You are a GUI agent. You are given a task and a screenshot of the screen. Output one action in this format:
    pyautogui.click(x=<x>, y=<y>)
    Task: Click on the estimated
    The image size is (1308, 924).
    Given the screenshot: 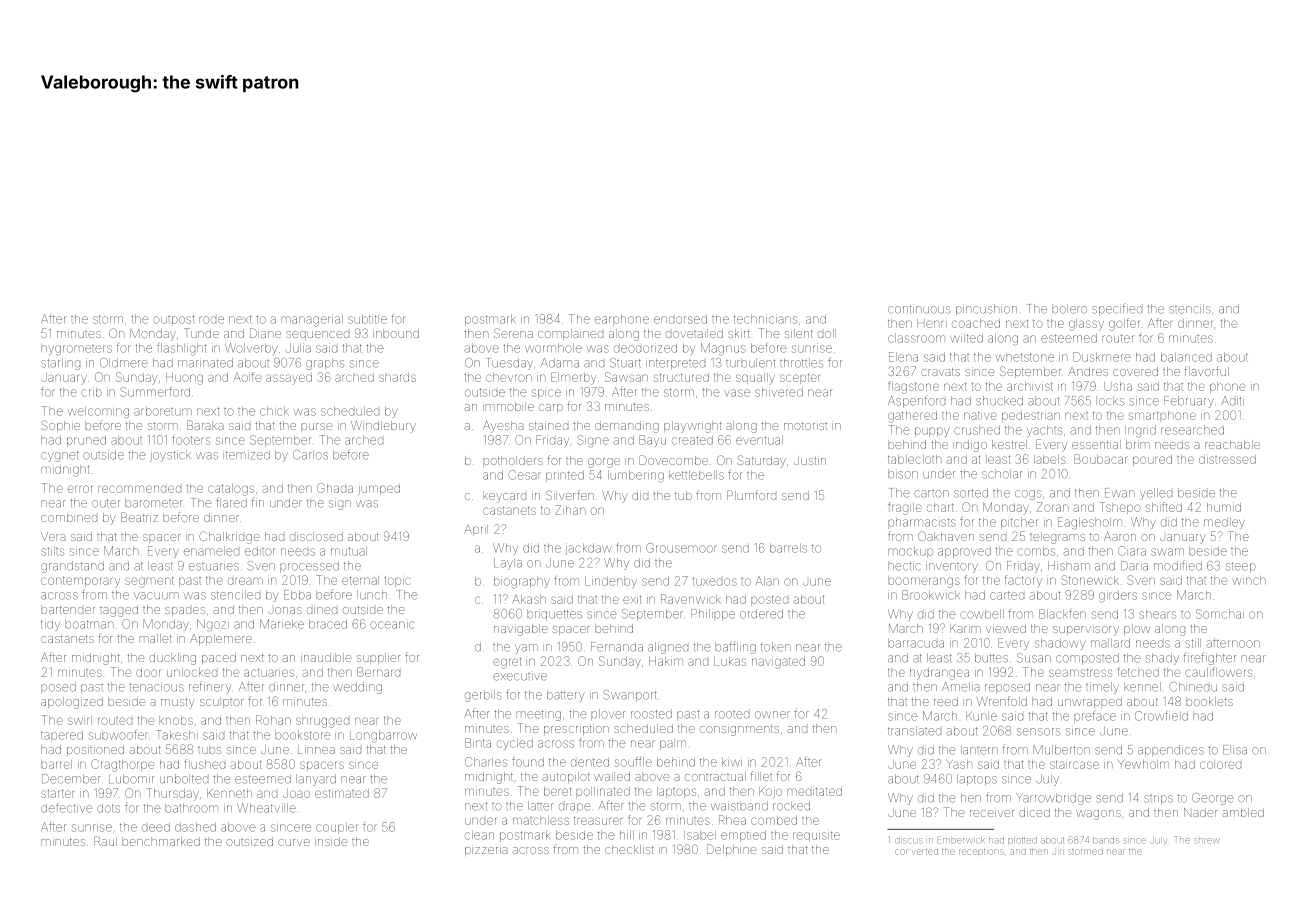 What is the action you would take?
    pyautogui.click(x=342, y=793)
